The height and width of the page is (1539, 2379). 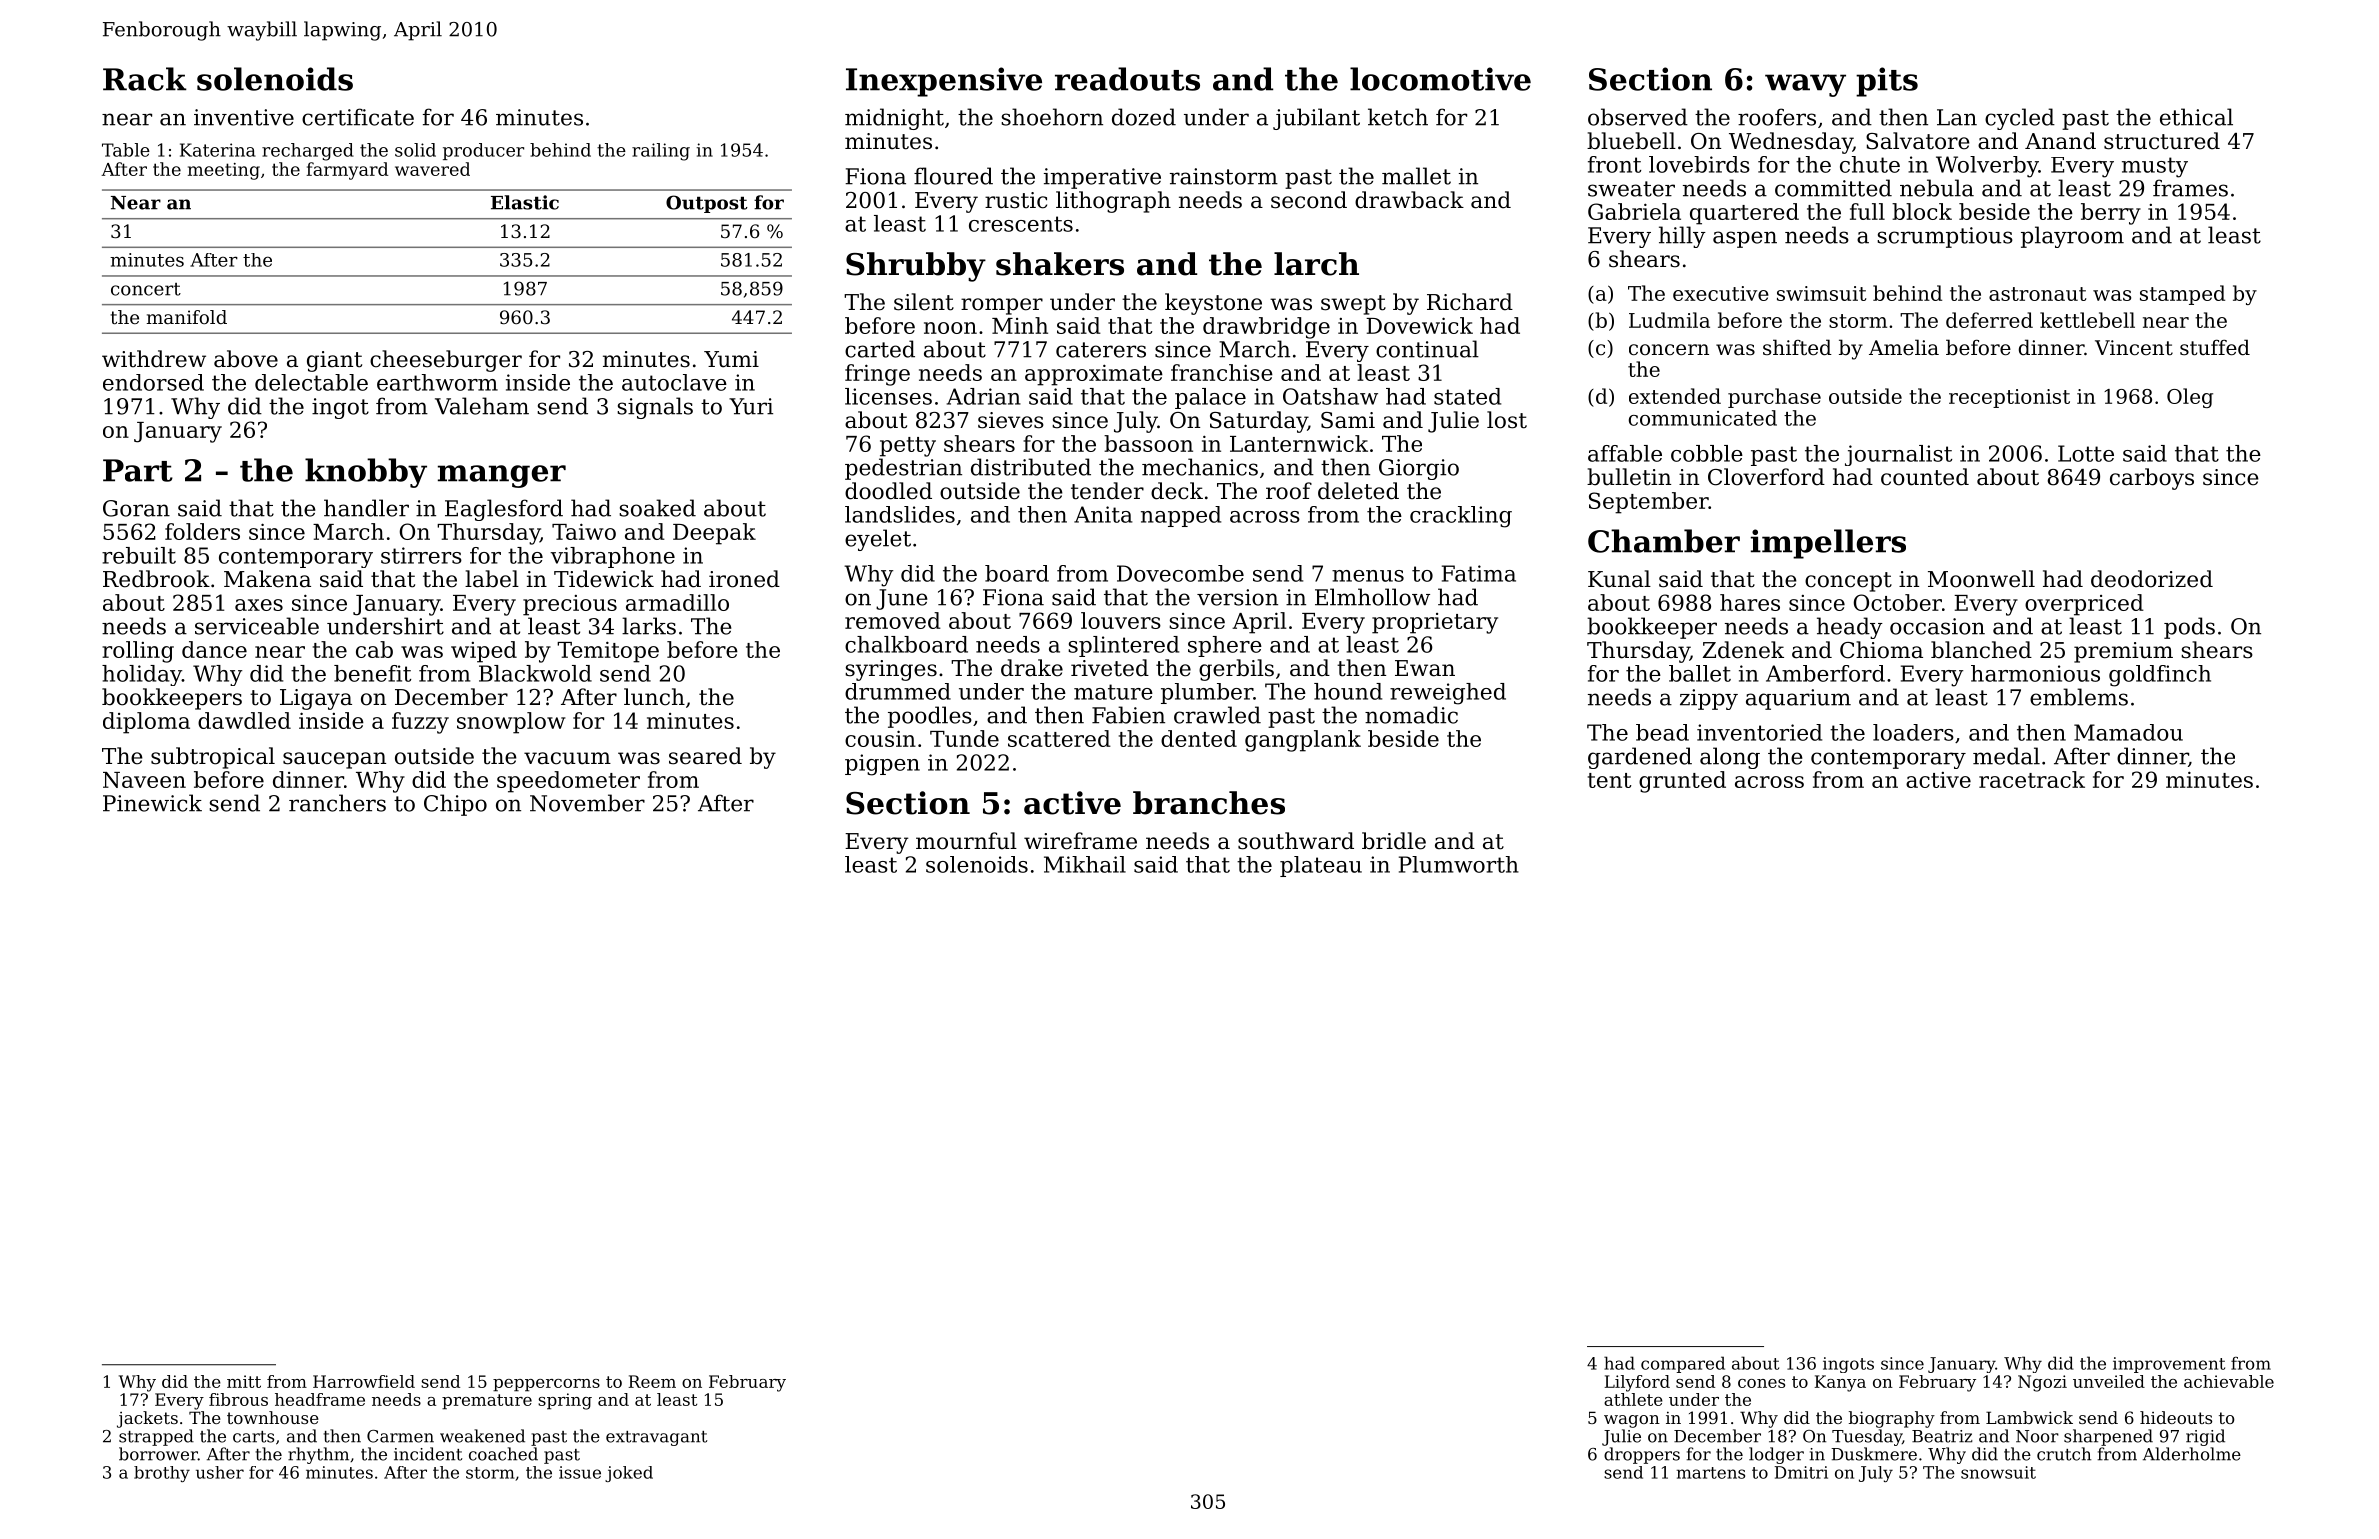 I want to click on cheeseburger, so click(x=446, y=361).
